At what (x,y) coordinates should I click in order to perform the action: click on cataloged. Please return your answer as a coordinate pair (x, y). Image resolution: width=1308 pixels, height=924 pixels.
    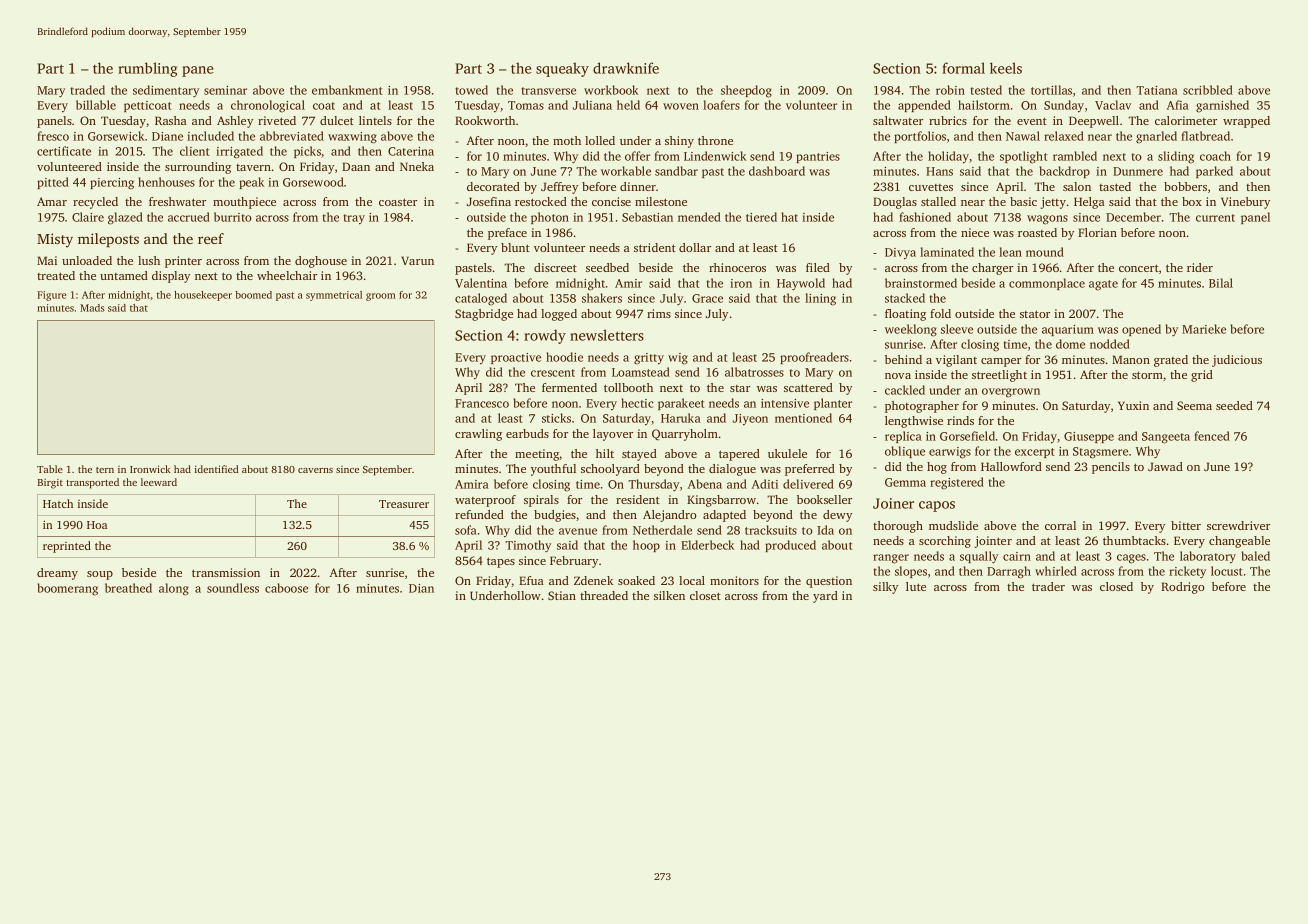
    Looking at the image, I should click on (481, 299).
